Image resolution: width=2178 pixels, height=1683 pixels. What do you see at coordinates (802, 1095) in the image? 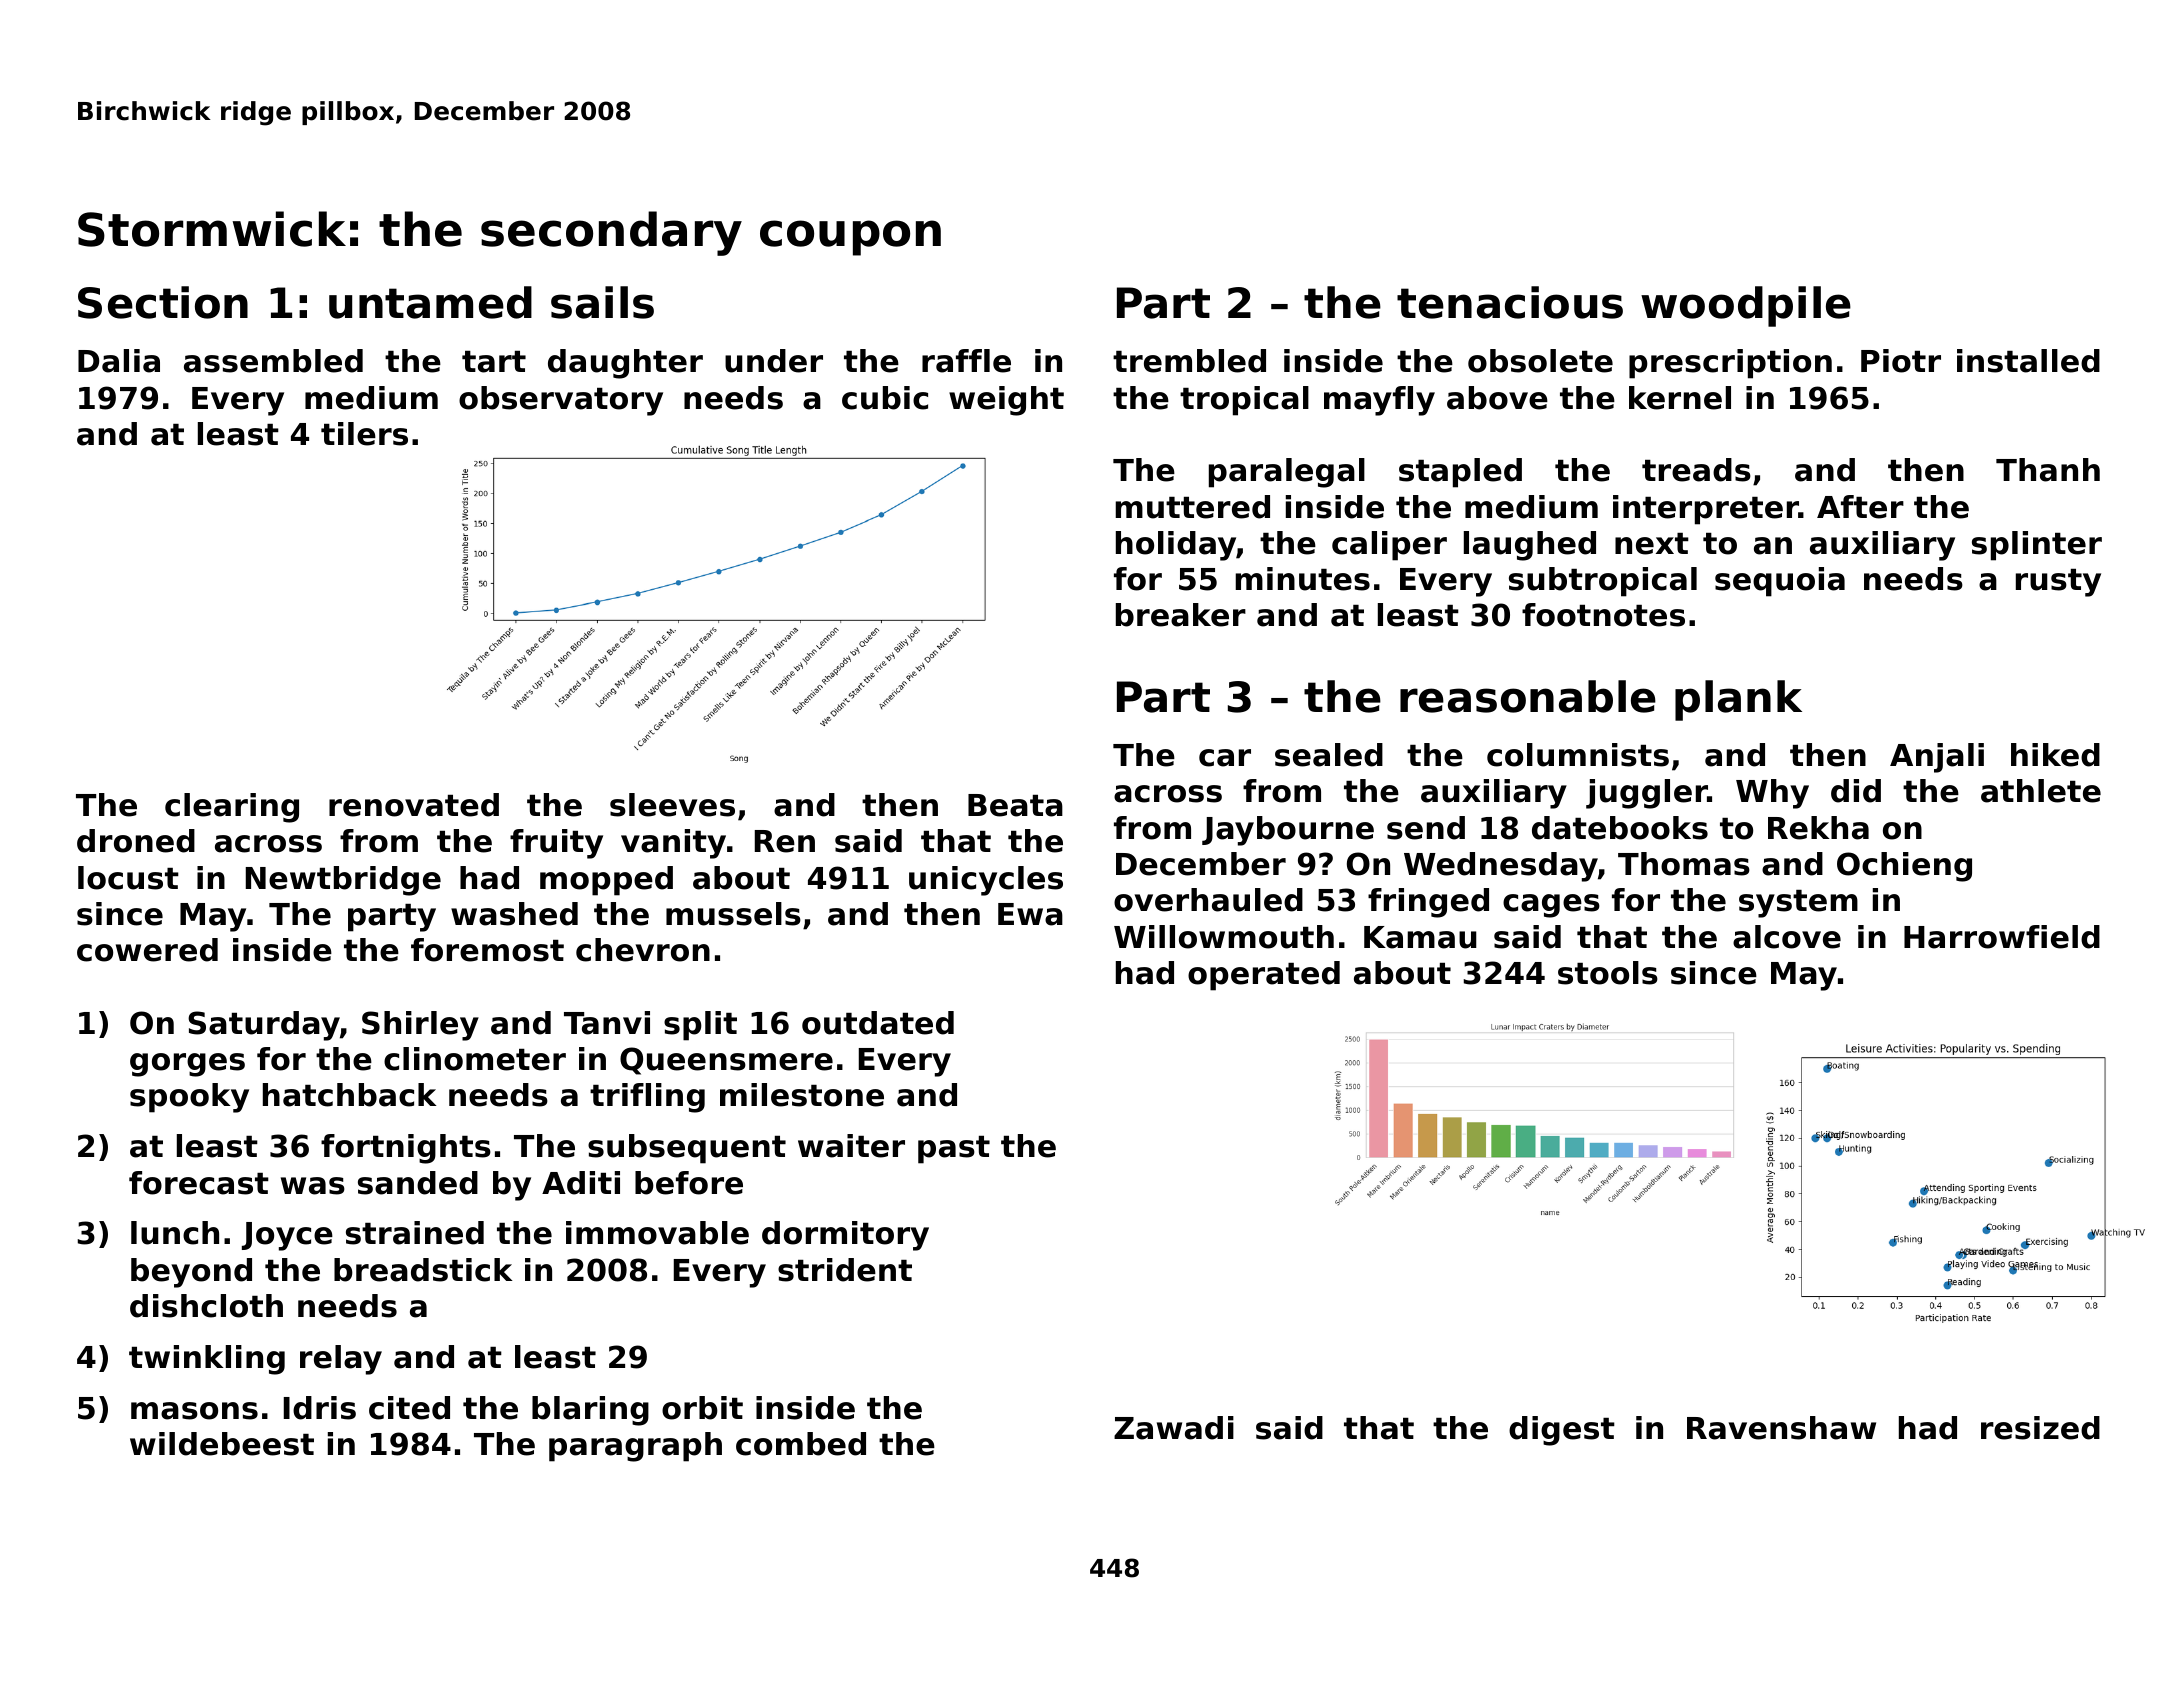
I see `milestone` at bounding box center [802, 1095].
